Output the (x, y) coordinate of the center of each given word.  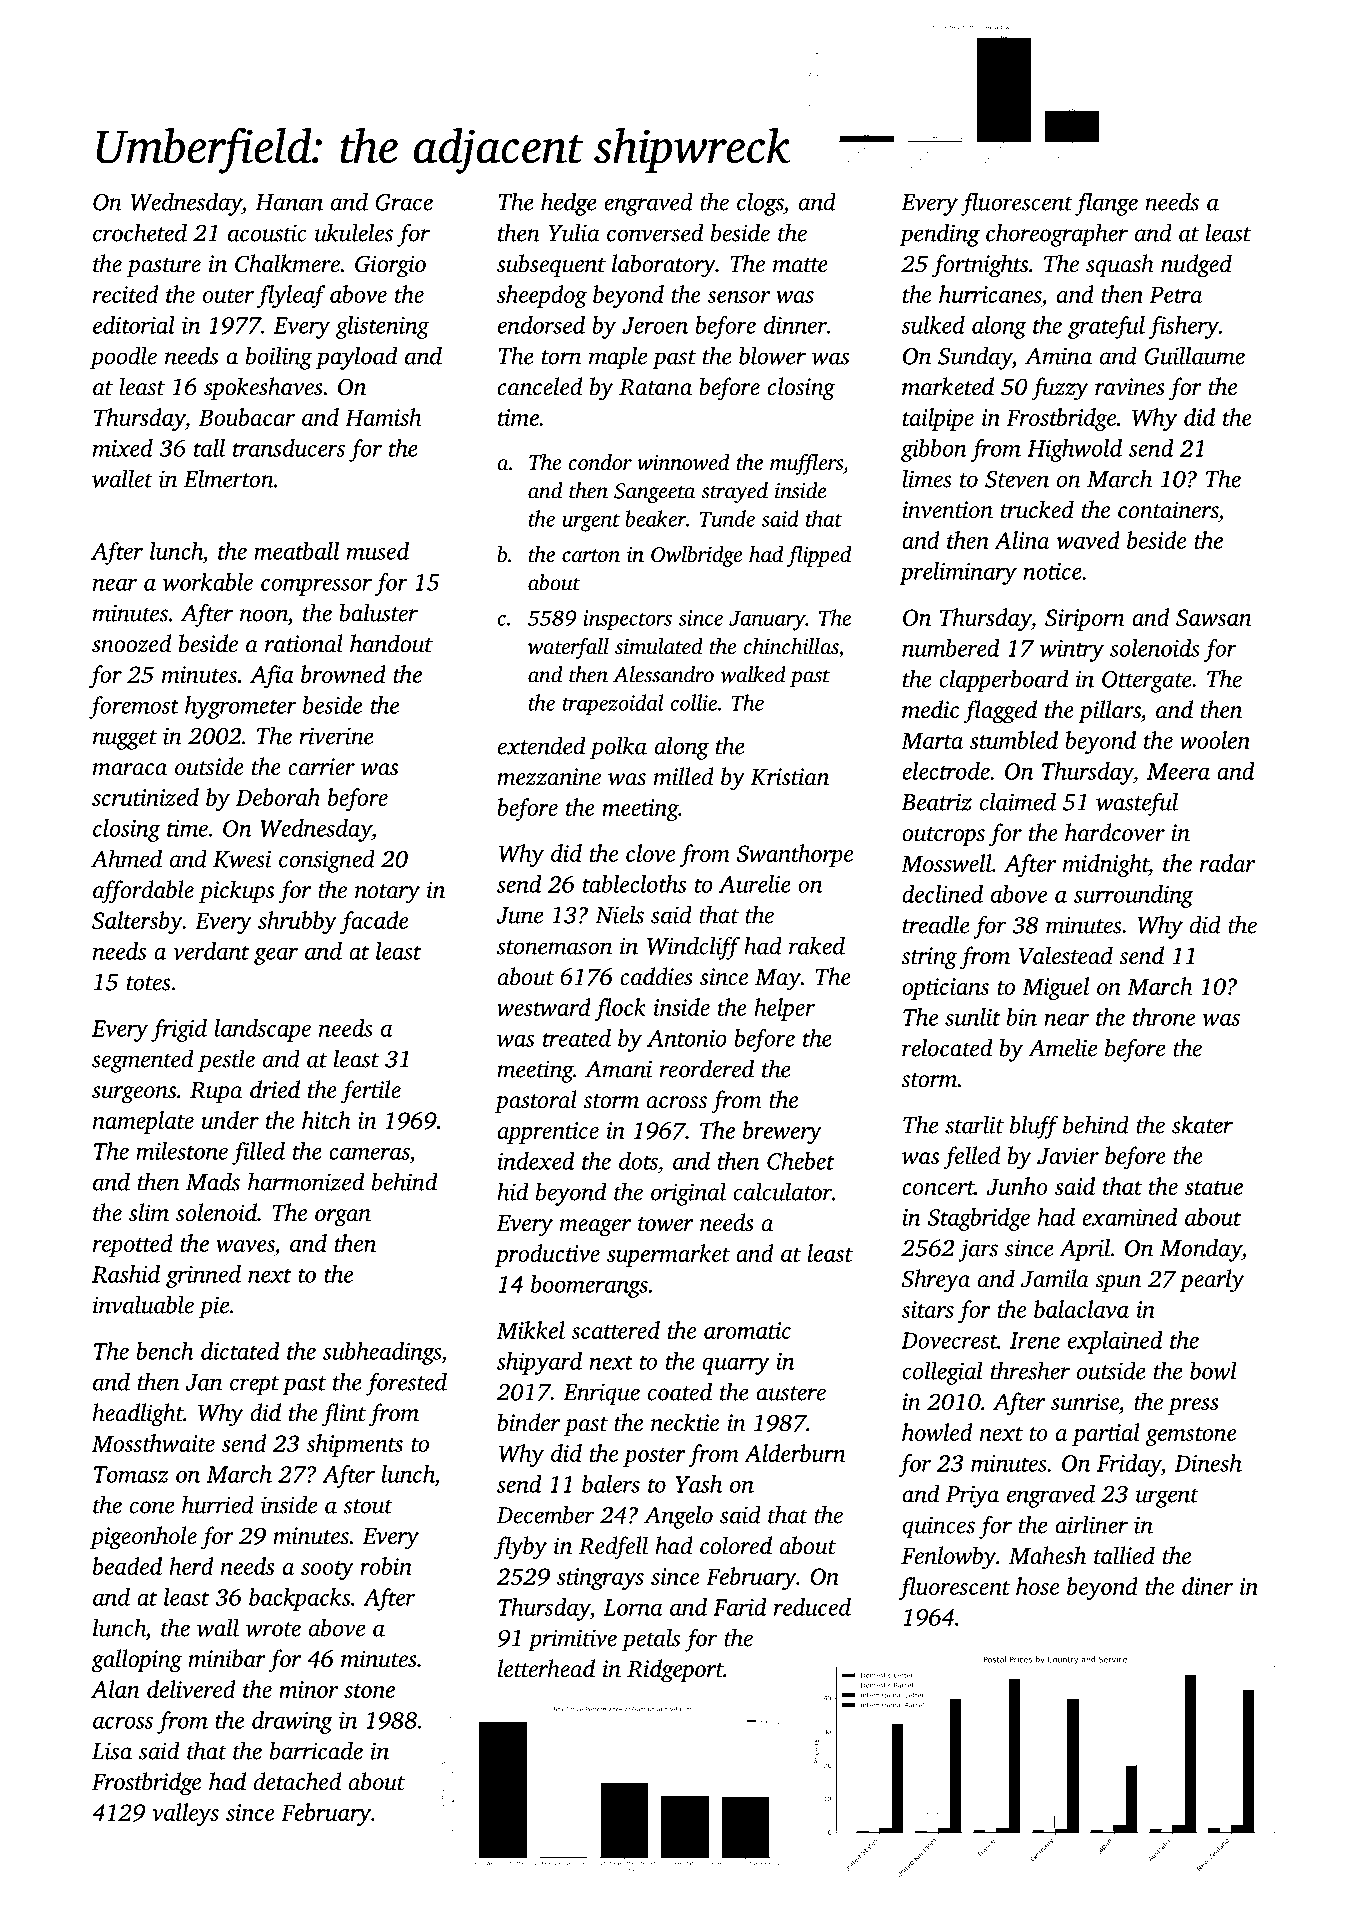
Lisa (112, 1751)
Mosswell (946, 863)
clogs (760, 204)
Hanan (289, 202)
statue (1214, 1188)
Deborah (278, 797)
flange (1106, 204)
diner (1207, 1586)
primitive (572, 1640)
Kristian (789, 777)
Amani (618, 1069)
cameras (369, 1153)
